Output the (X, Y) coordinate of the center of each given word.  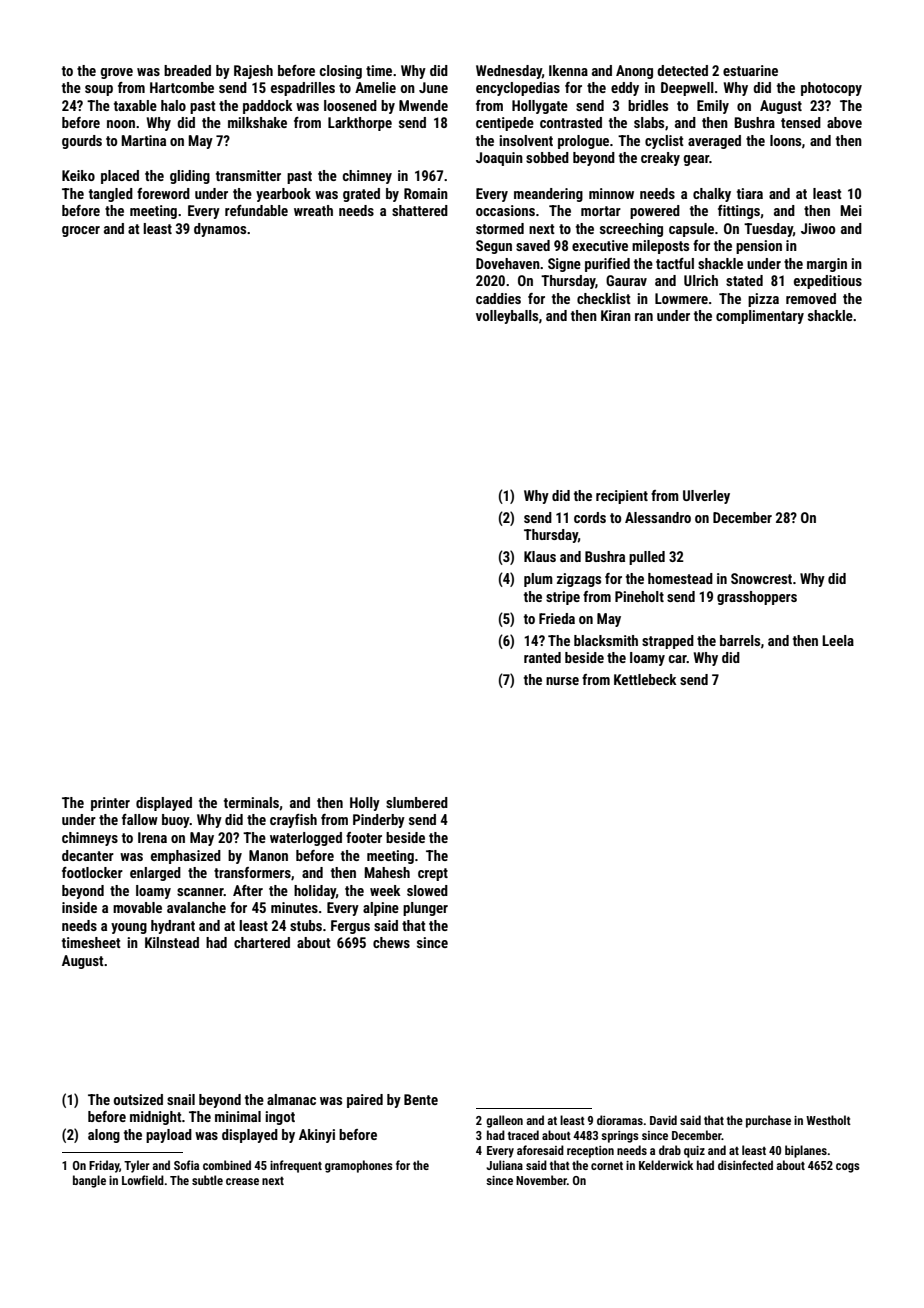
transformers (252, 872)
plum (538, 580)
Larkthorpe (360, 124)
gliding (190, 177)
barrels (740, 640)
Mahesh (387, 872)
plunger (425, 909)
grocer (81, 231)
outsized (138, 1099)
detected (682, 70)
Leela (838, 640)
